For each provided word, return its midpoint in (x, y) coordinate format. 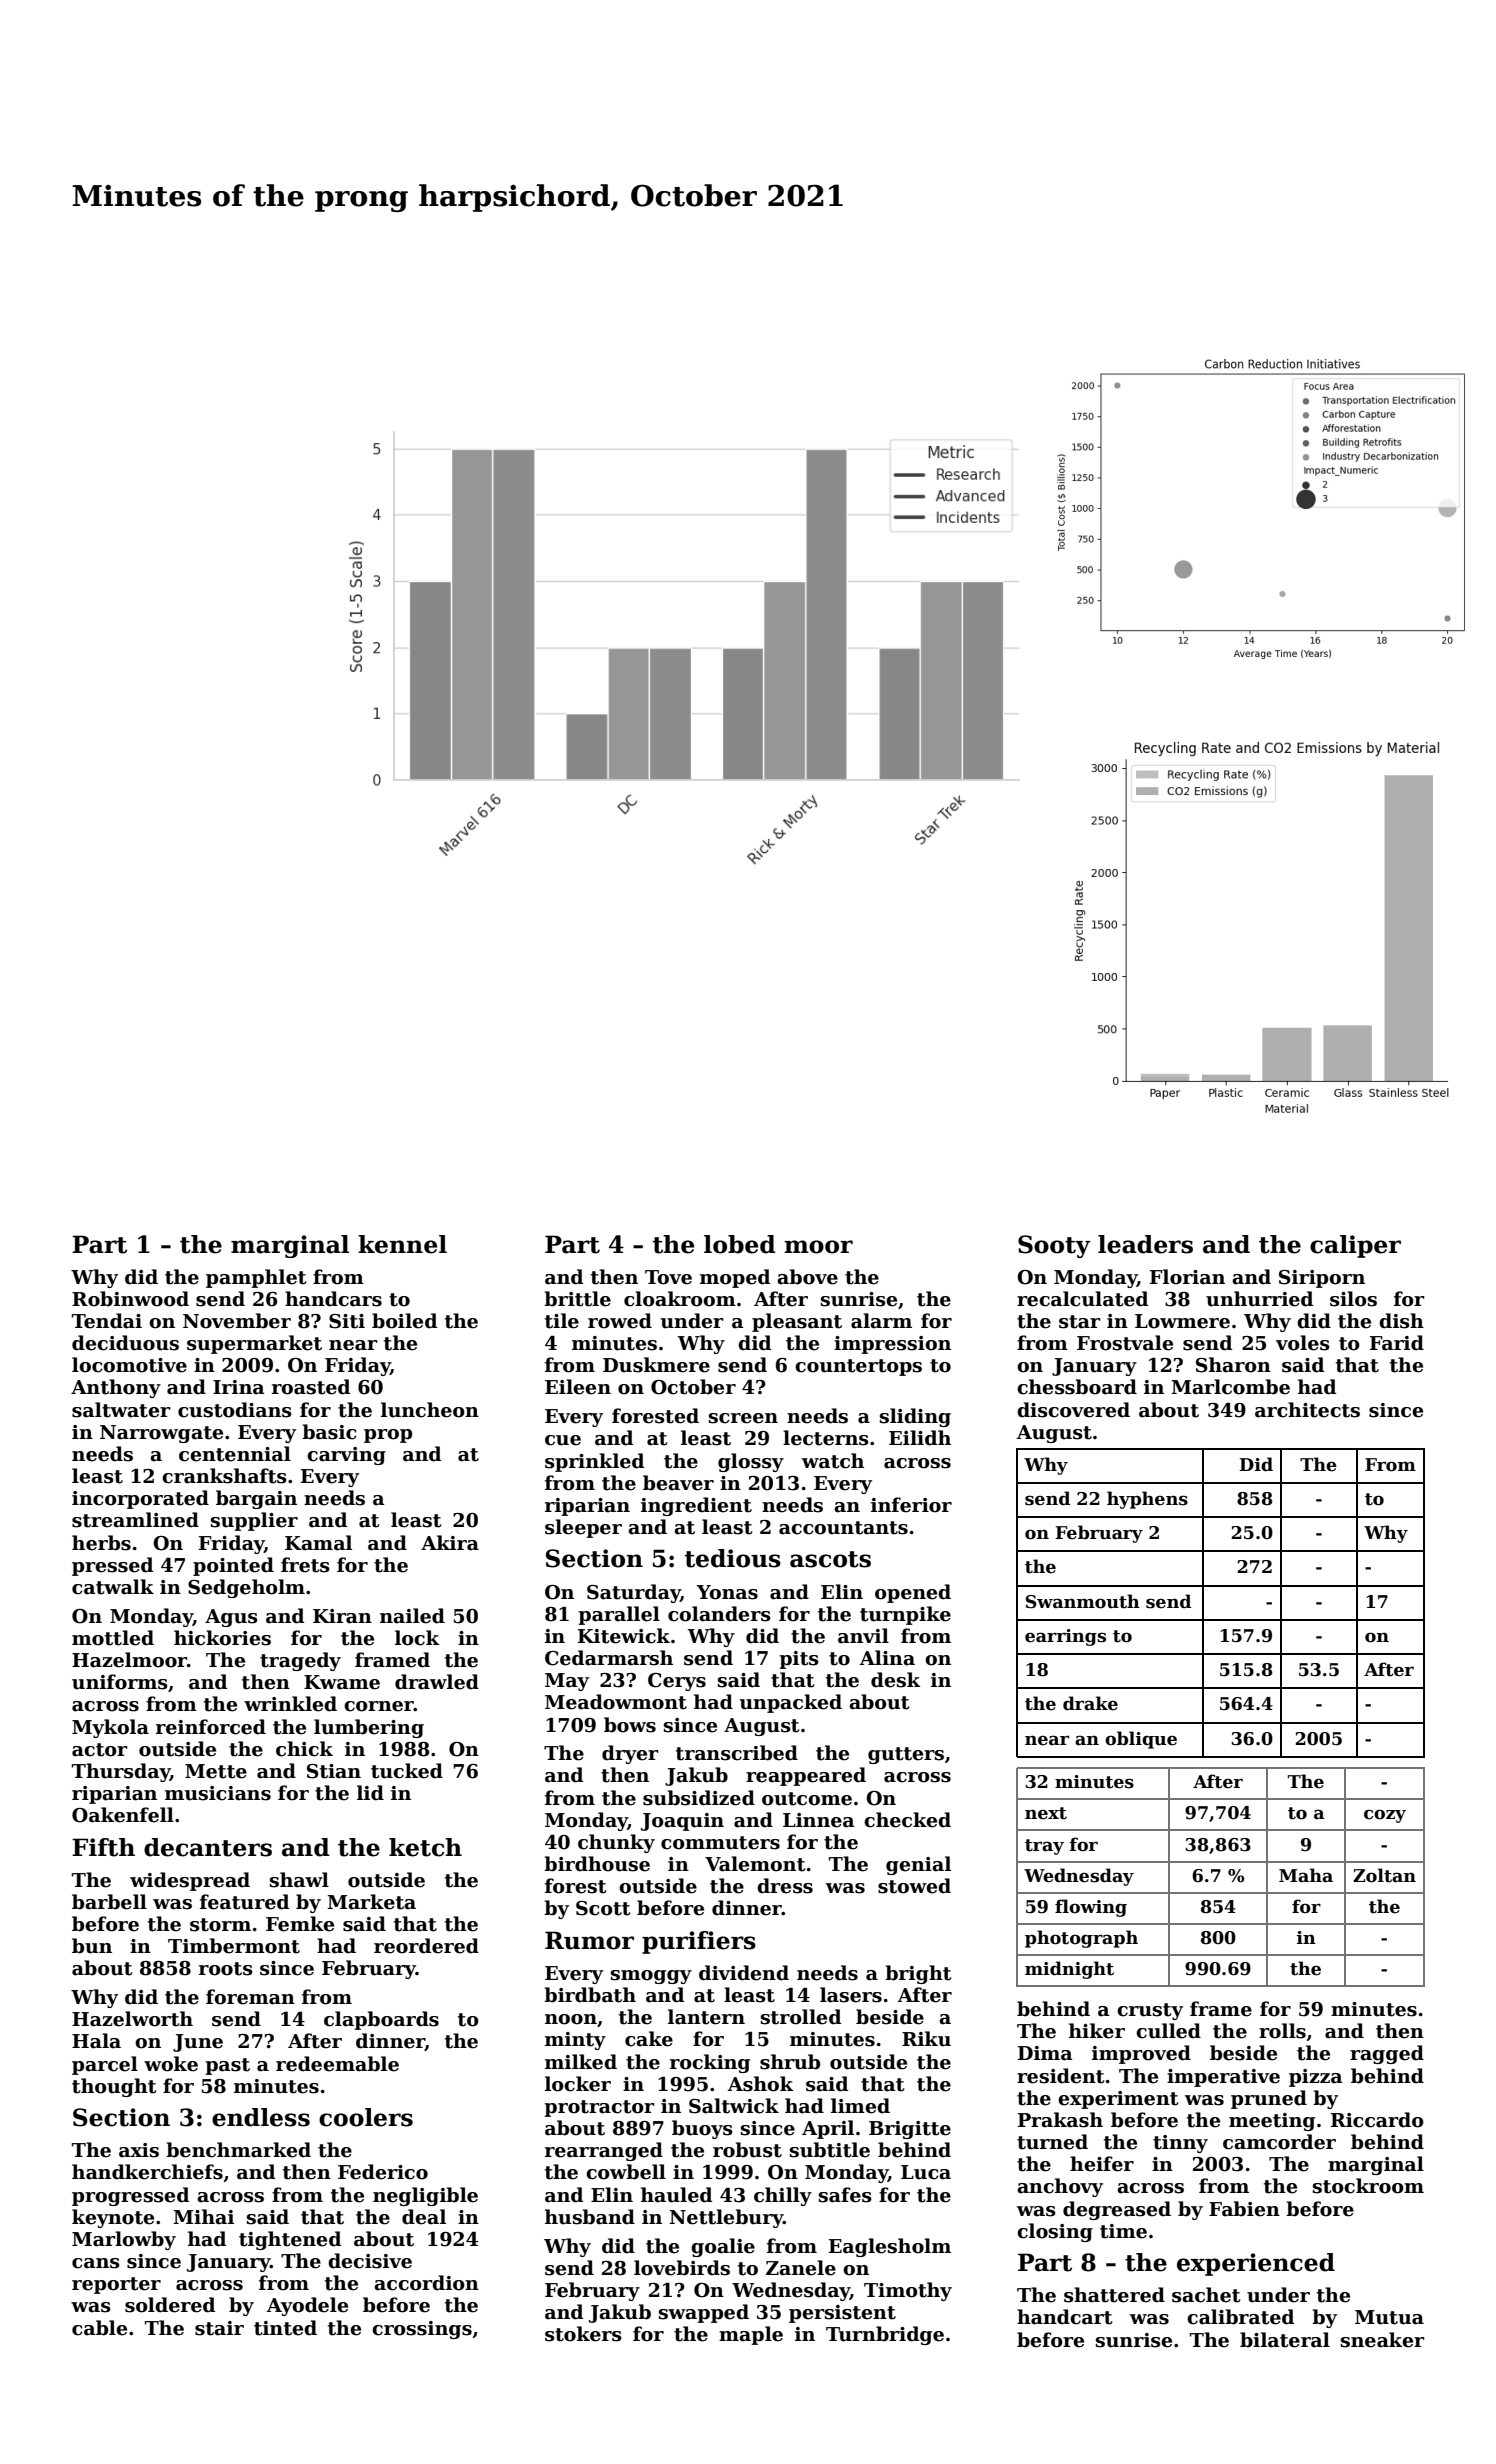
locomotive (129, 1365)
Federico (383, 2172)
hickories (222, 1638)
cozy (1385, 1816)
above (807, 1277)
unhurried (1259, 1299)
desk (895, 1680)
